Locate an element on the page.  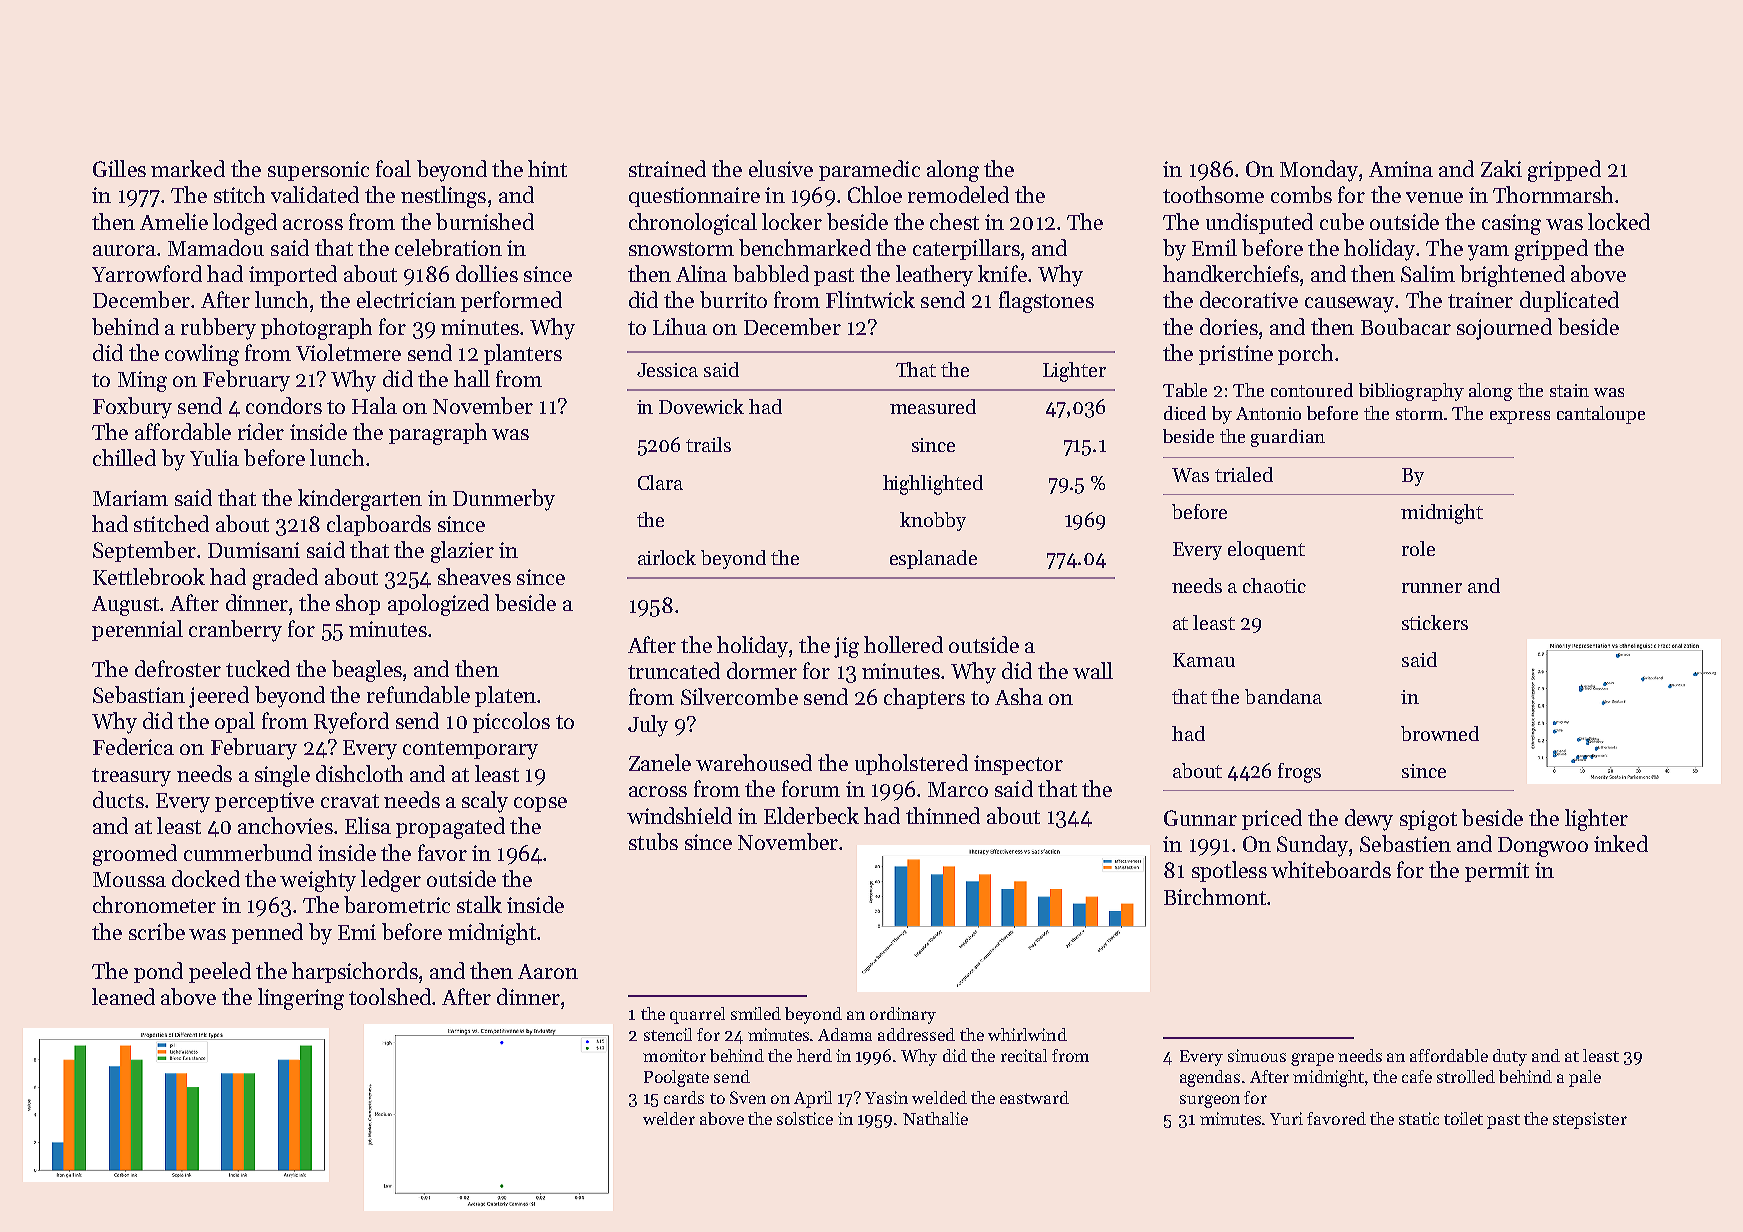
bandana is located at coordinates (1283, 696).
